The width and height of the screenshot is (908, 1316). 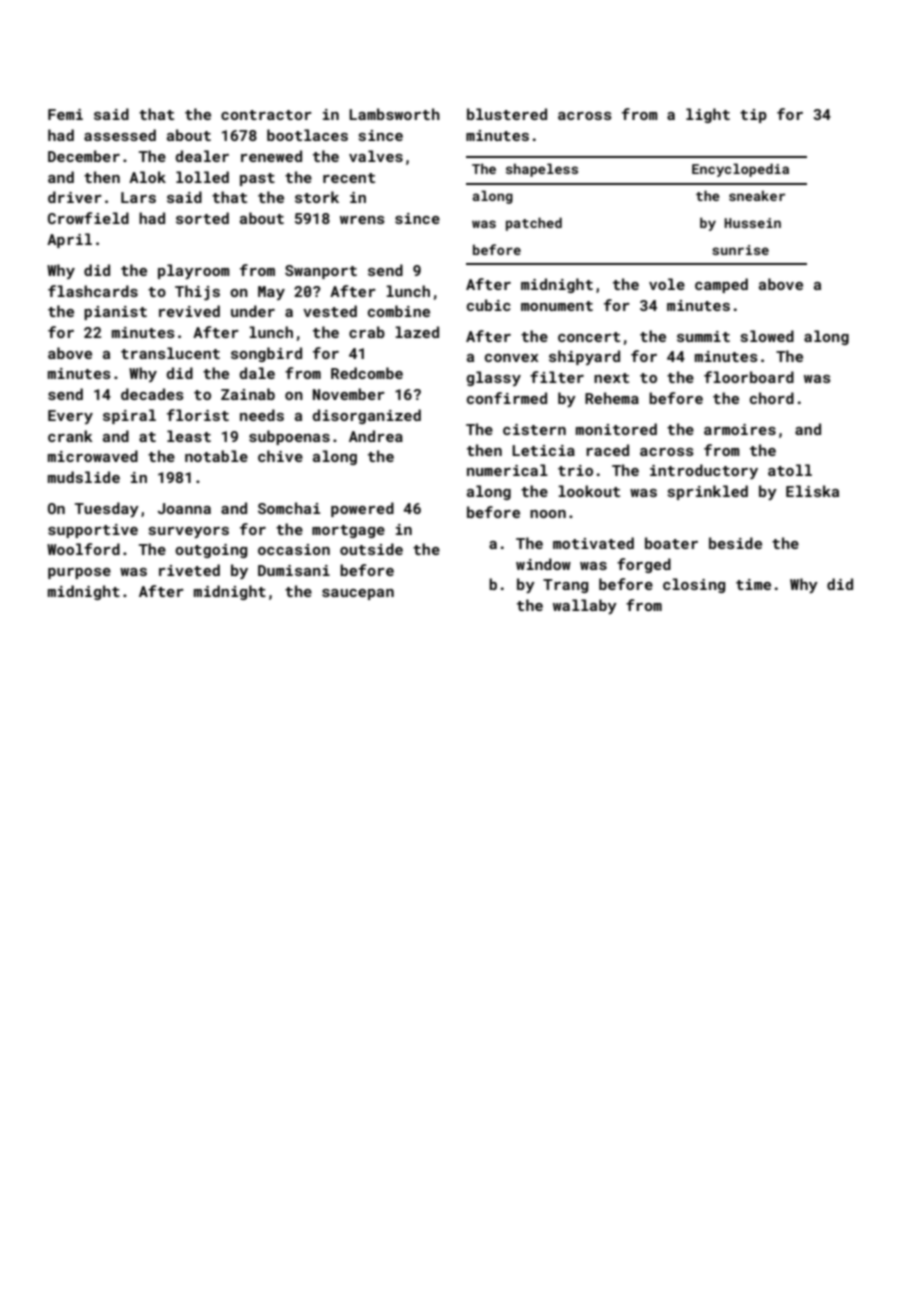 I want to click on camped, so click(x=721, y=285).
